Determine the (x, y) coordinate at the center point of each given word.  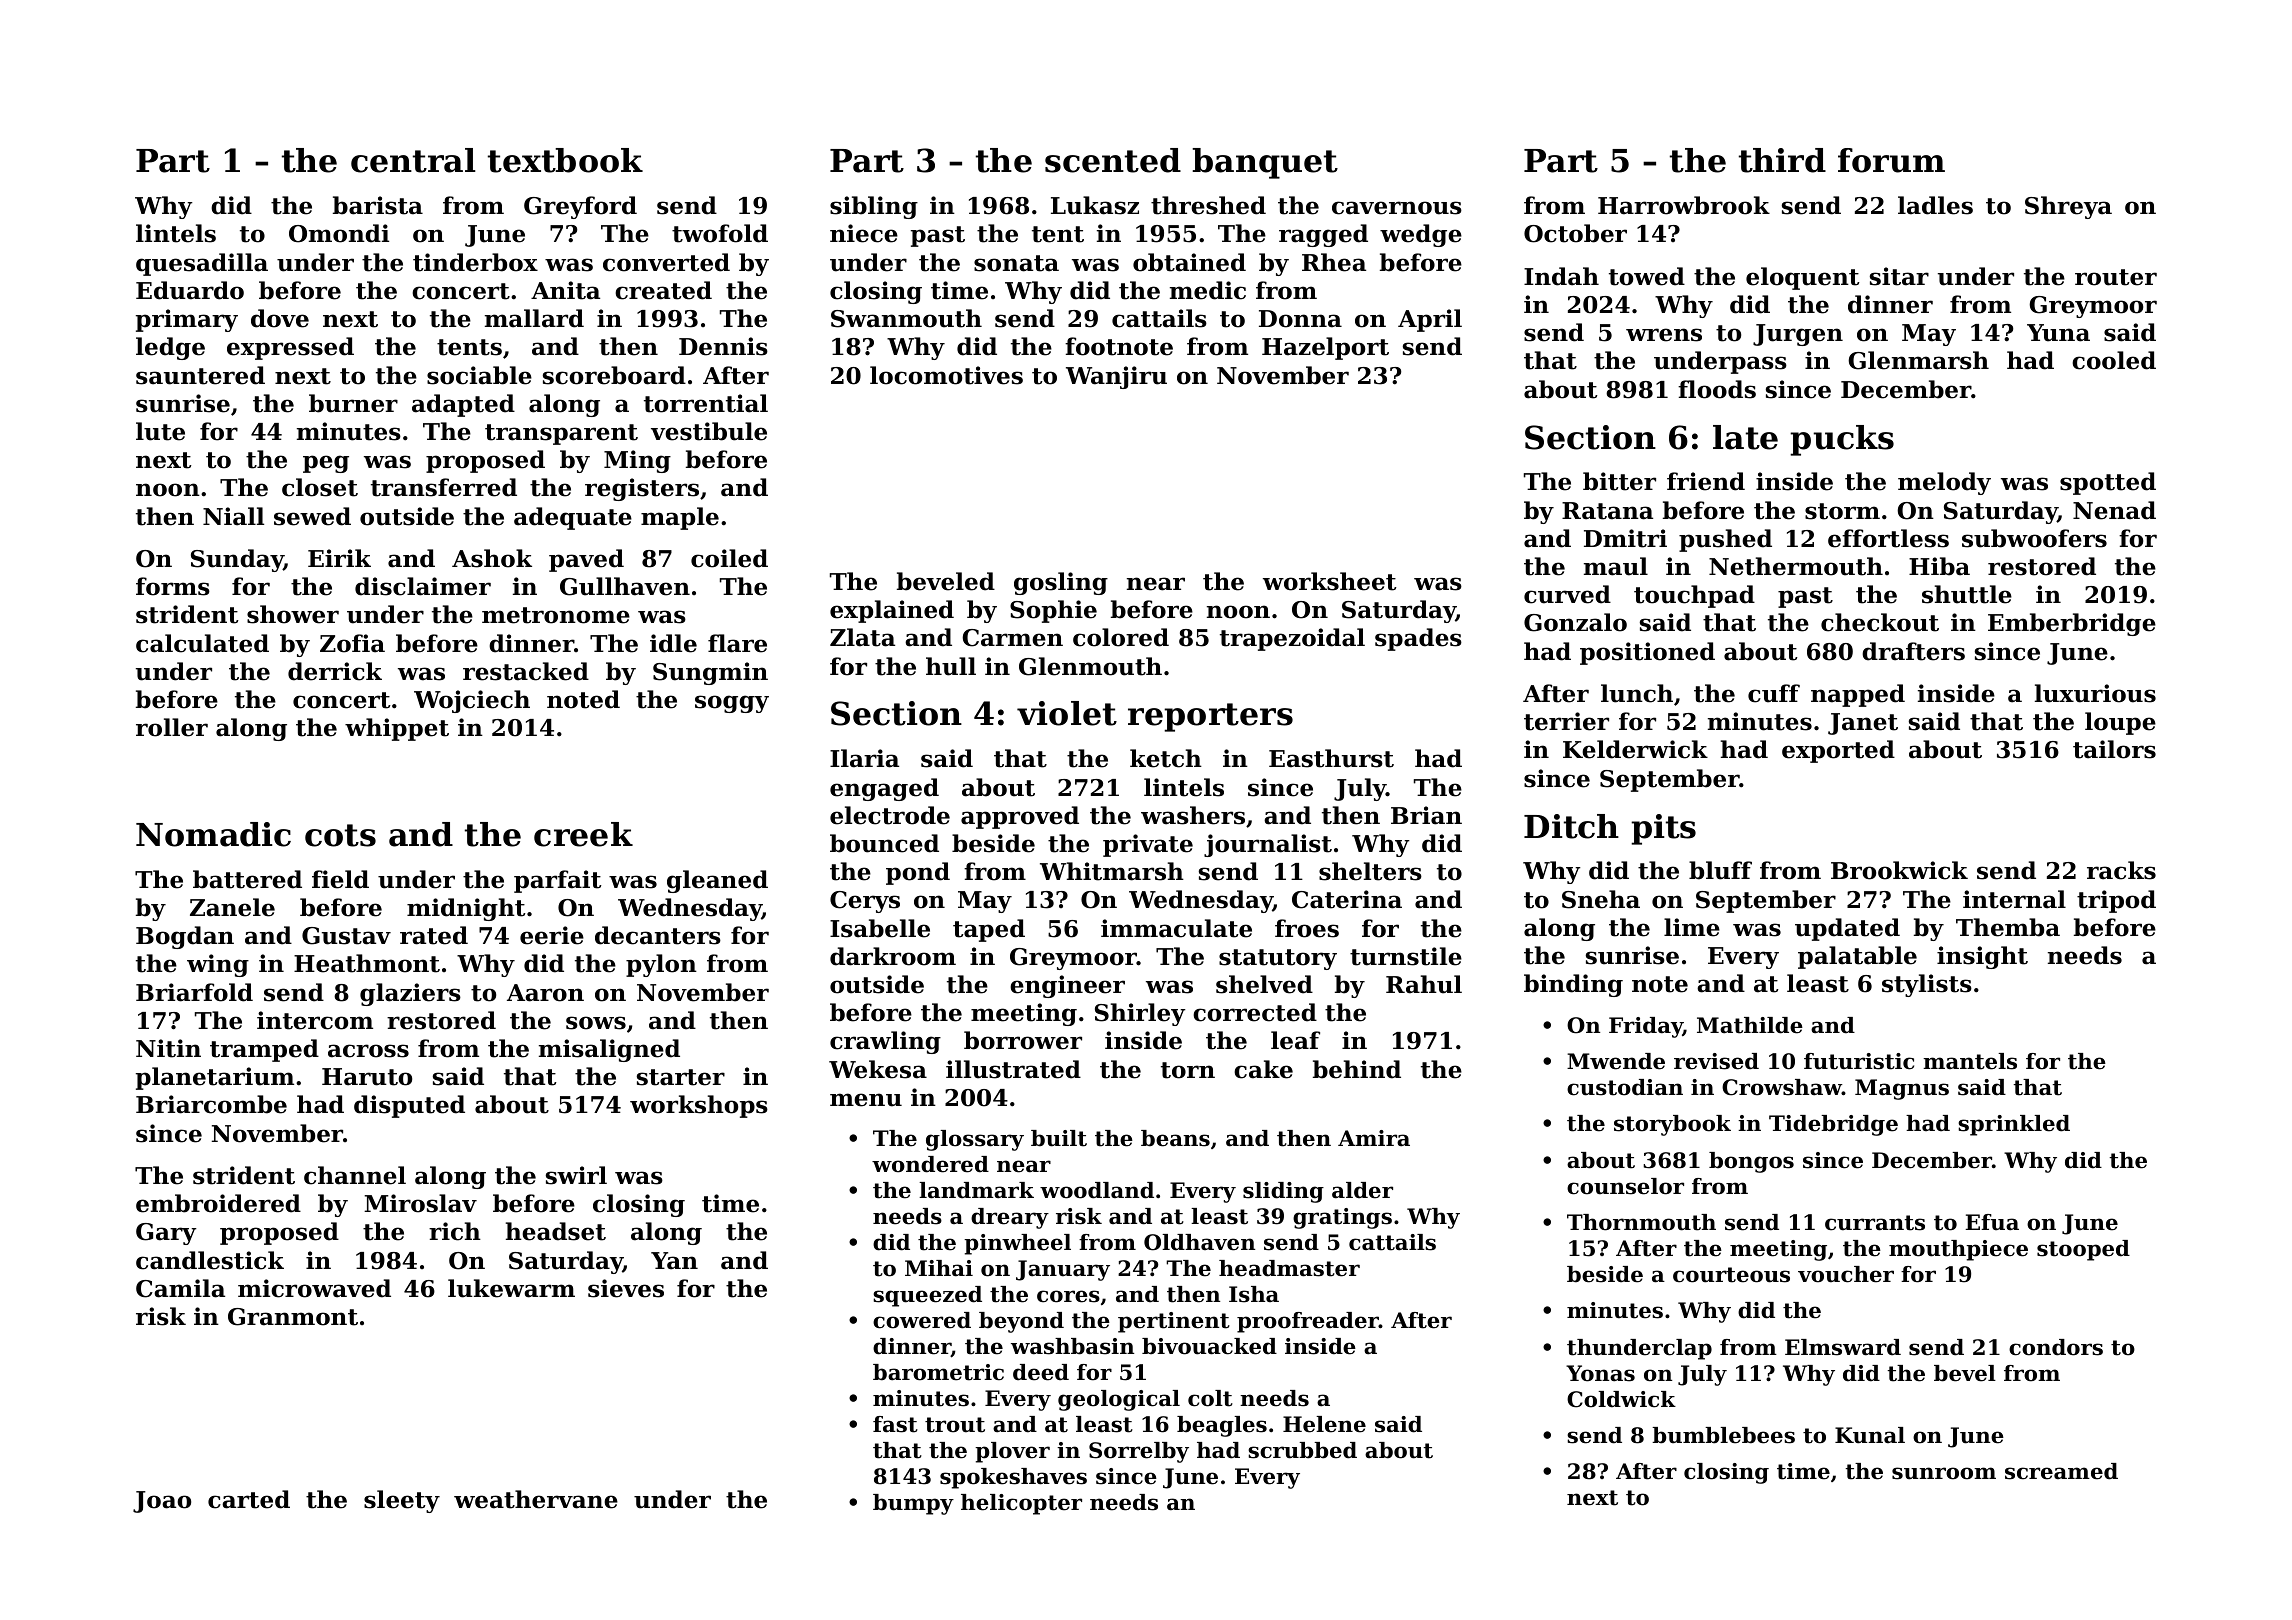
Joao (162, 1502)
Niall (233, 516)
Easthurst (1331, 758)
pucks (1842, 440)
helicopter (1021, 1504)
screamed (2061, 1471)
